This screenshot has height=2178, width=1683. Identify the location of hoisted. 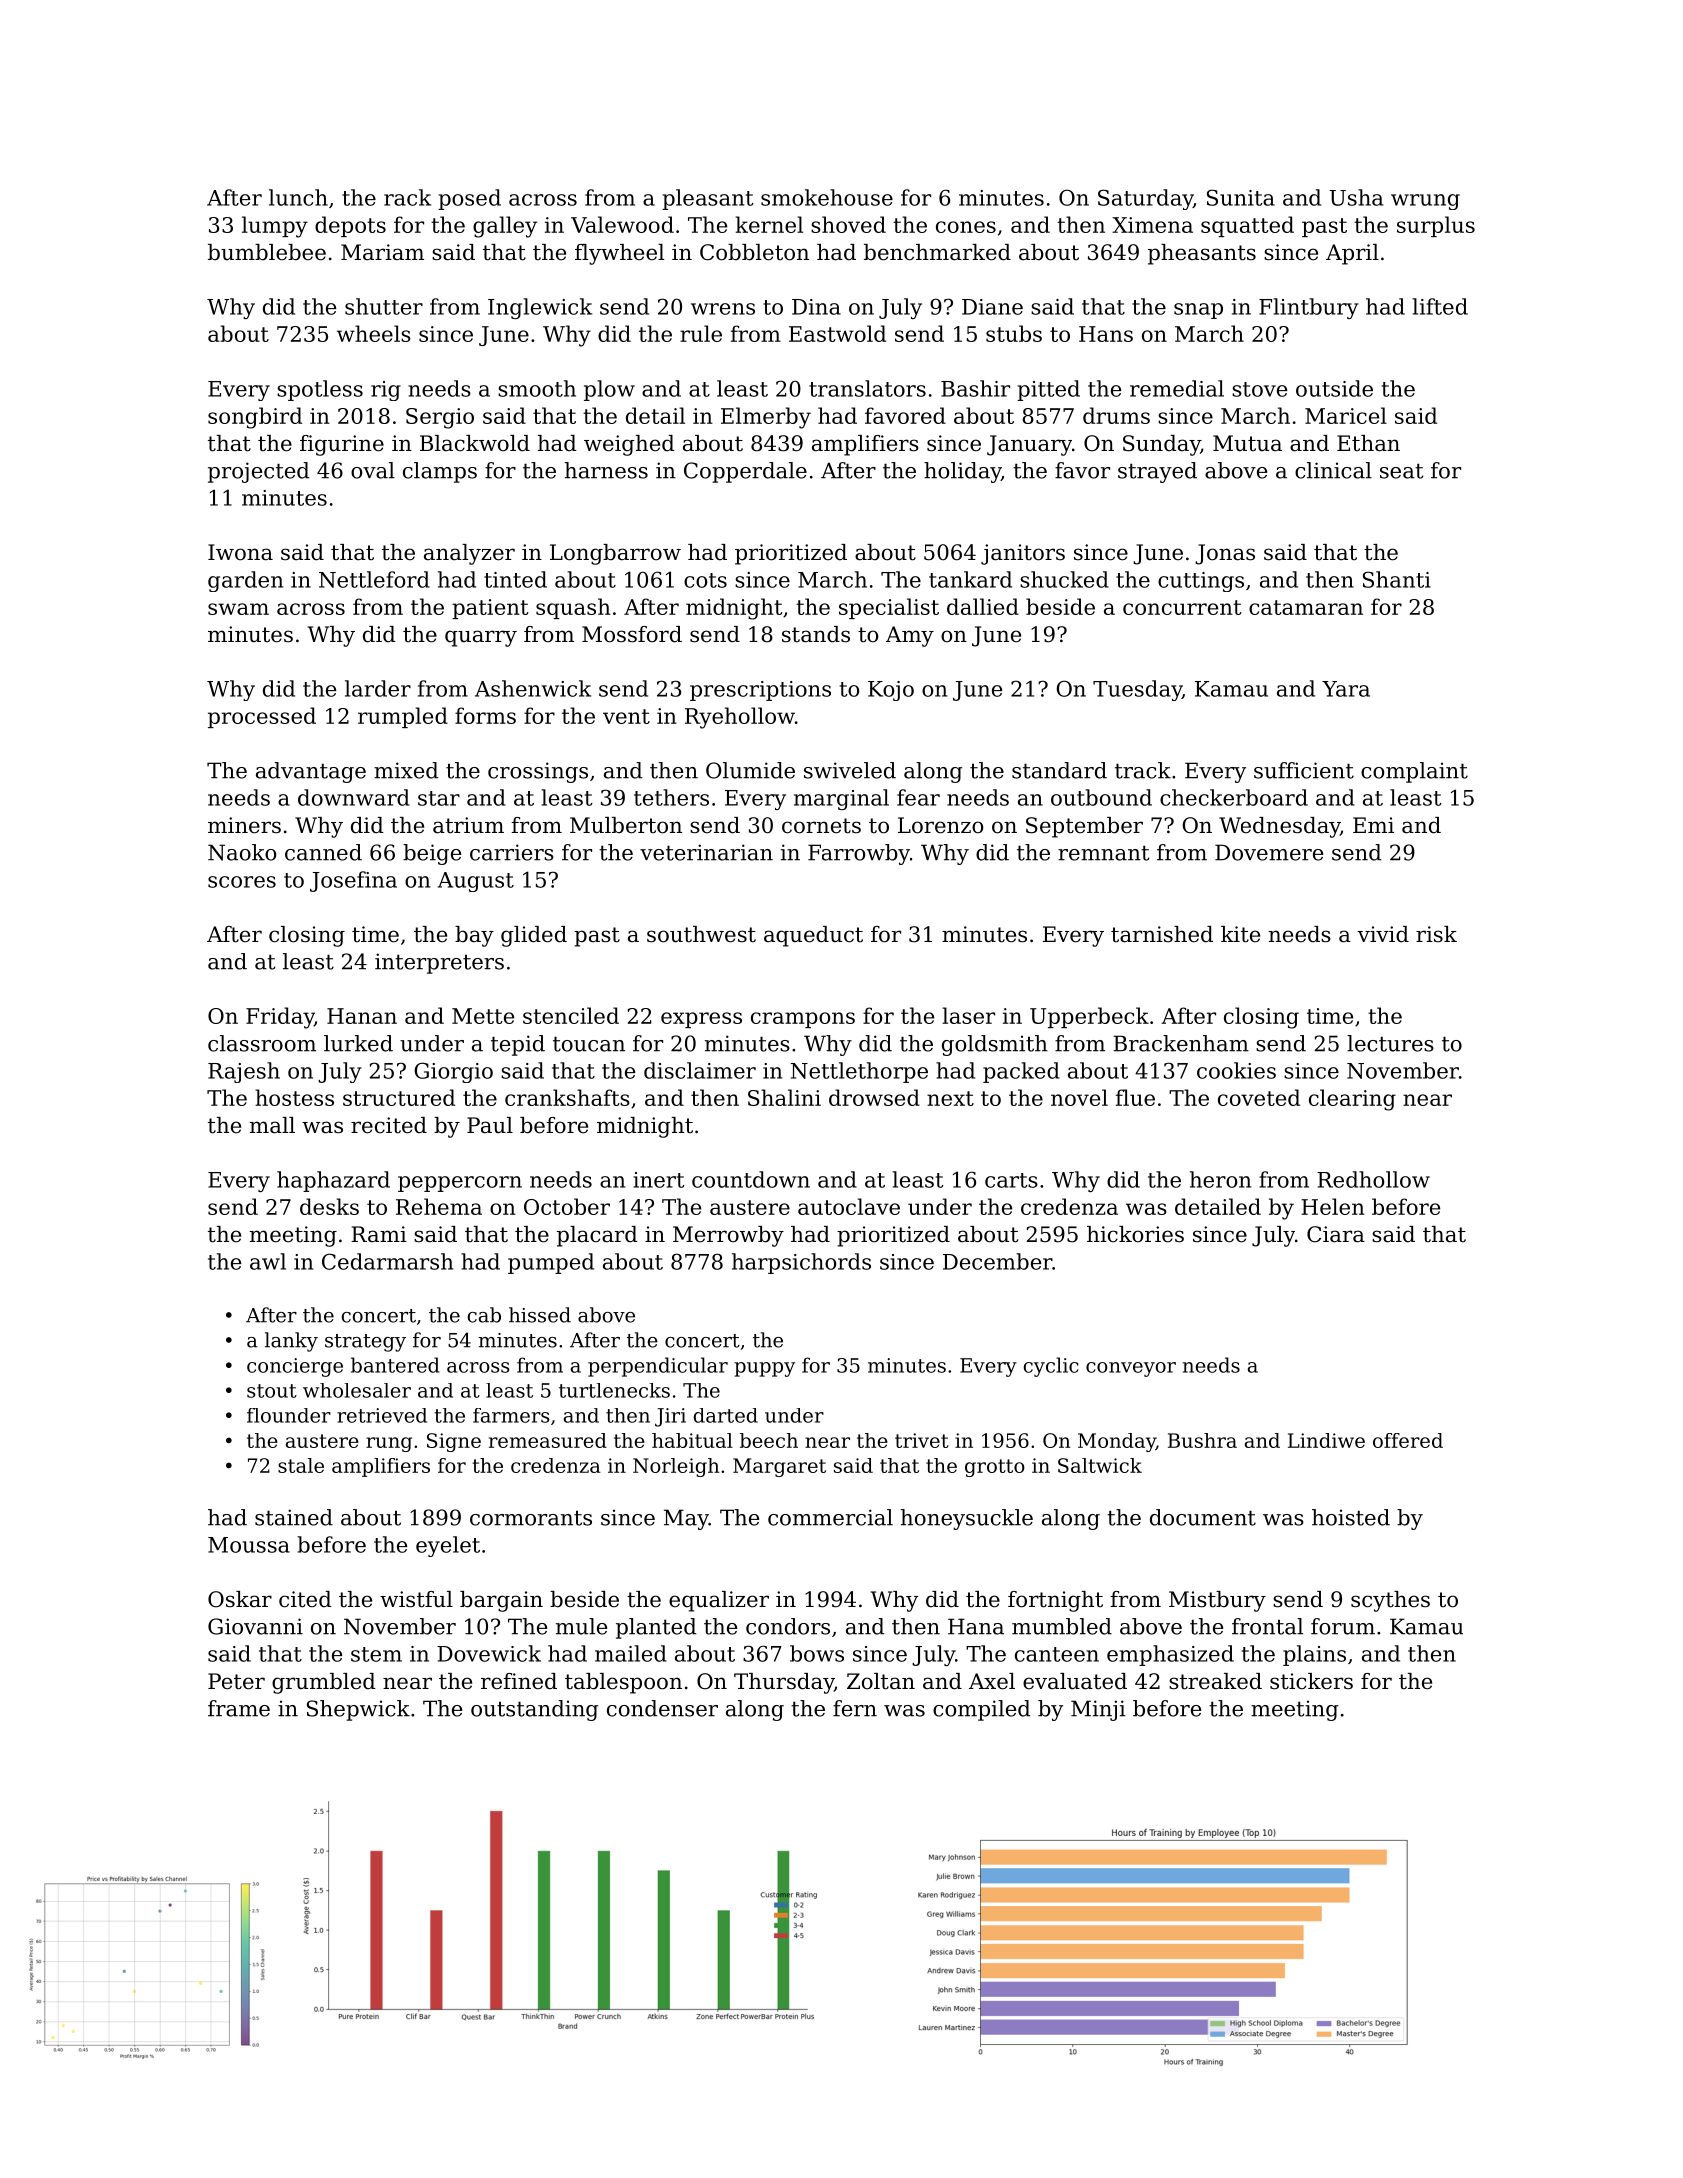
(1351, 1517).
